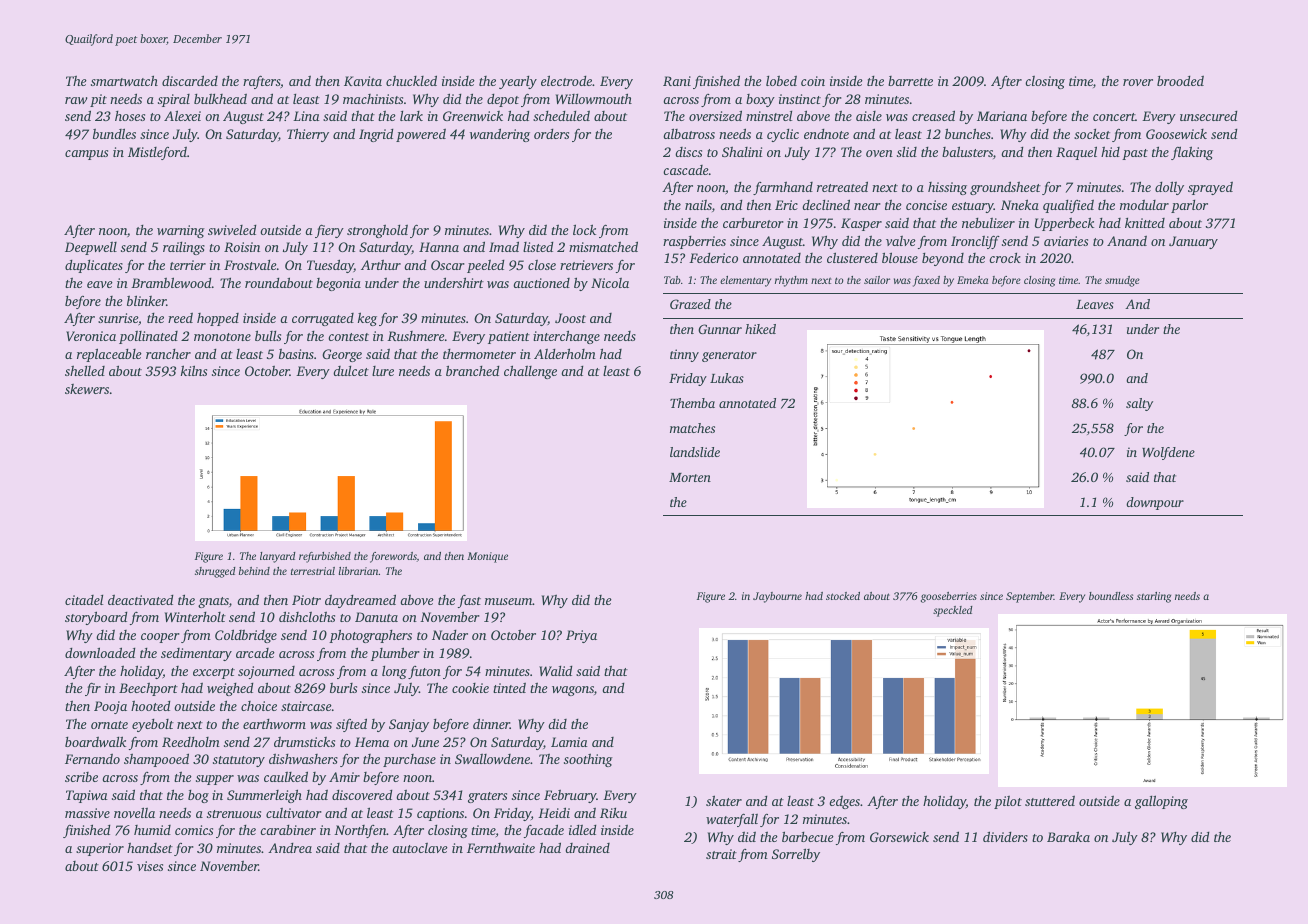 The width and height of the screenshot is (1308, 924). I want to click on citadel, so click(84, 600).
